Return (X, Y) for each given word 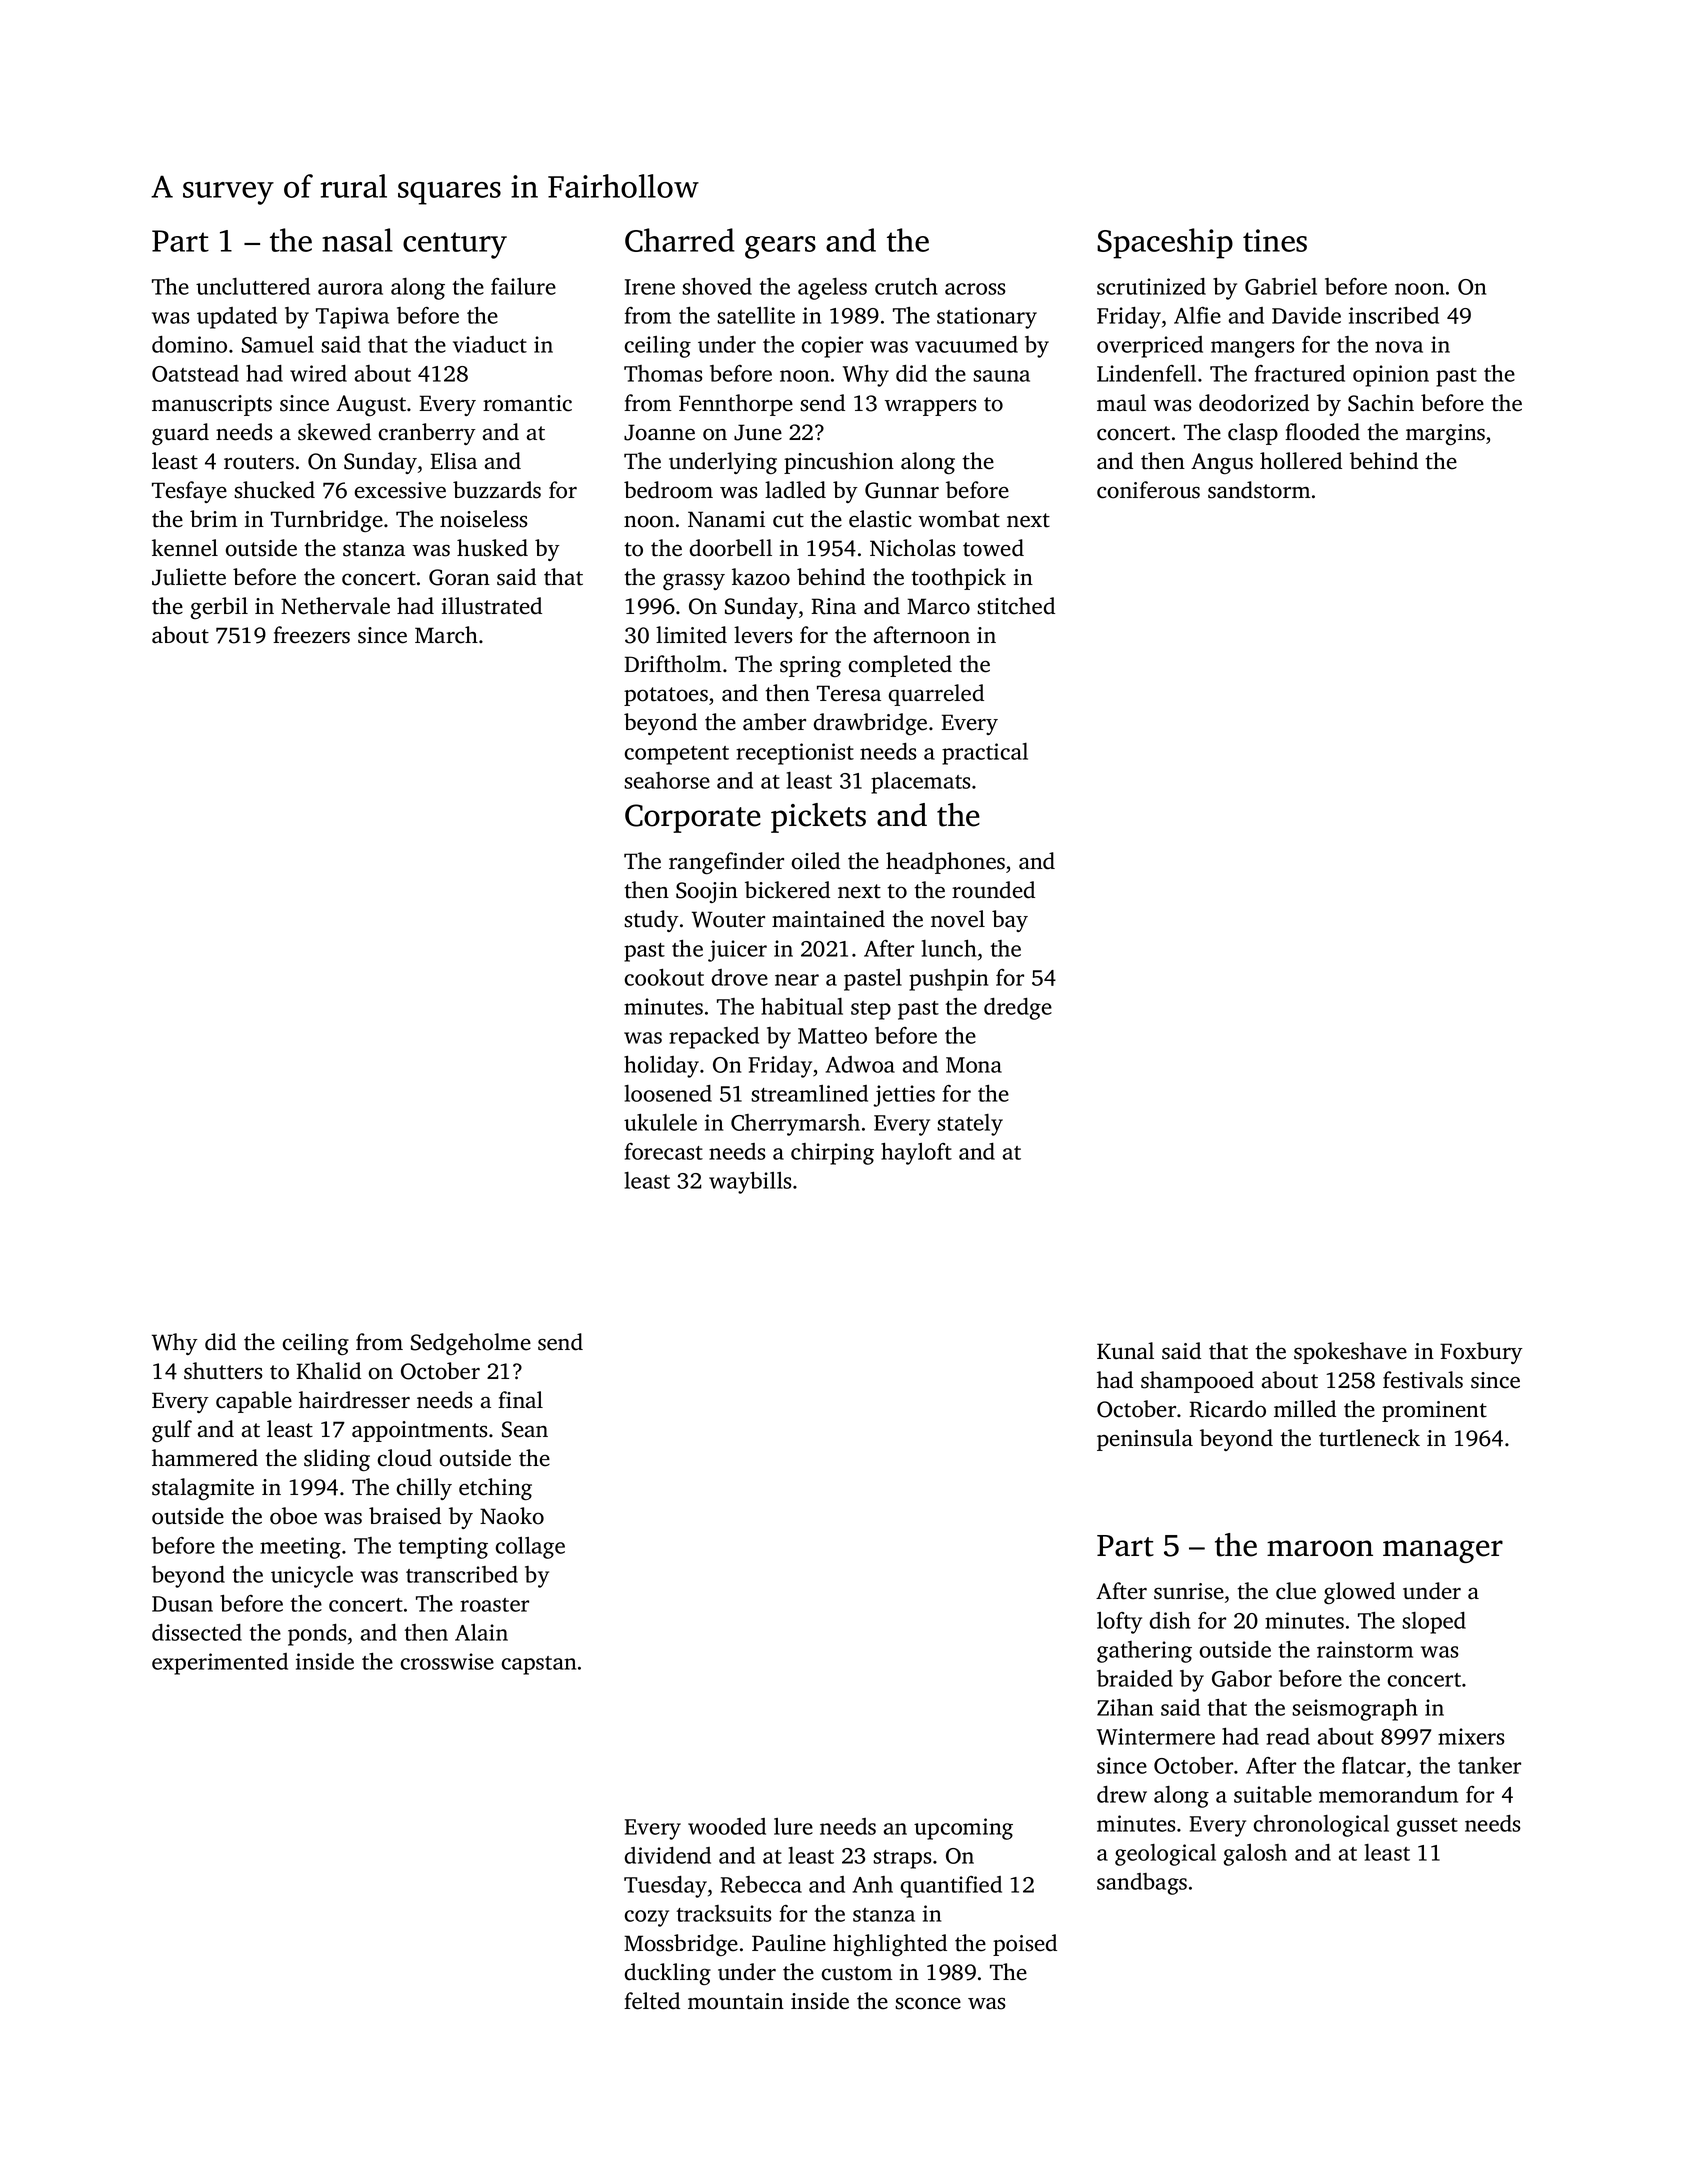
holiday (661, 1067)
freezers (311, 635)
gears (780, 247)
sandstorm (1259, 490)
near (797, 980)
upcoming (963, 1829)
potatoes (666, 696)
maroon (1320, 1548)
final (520, 1400)
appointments (420, 1431)
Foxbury (1481, 1353)
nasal (357, 240)
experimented (220, 1664)
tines (1275, 240)
